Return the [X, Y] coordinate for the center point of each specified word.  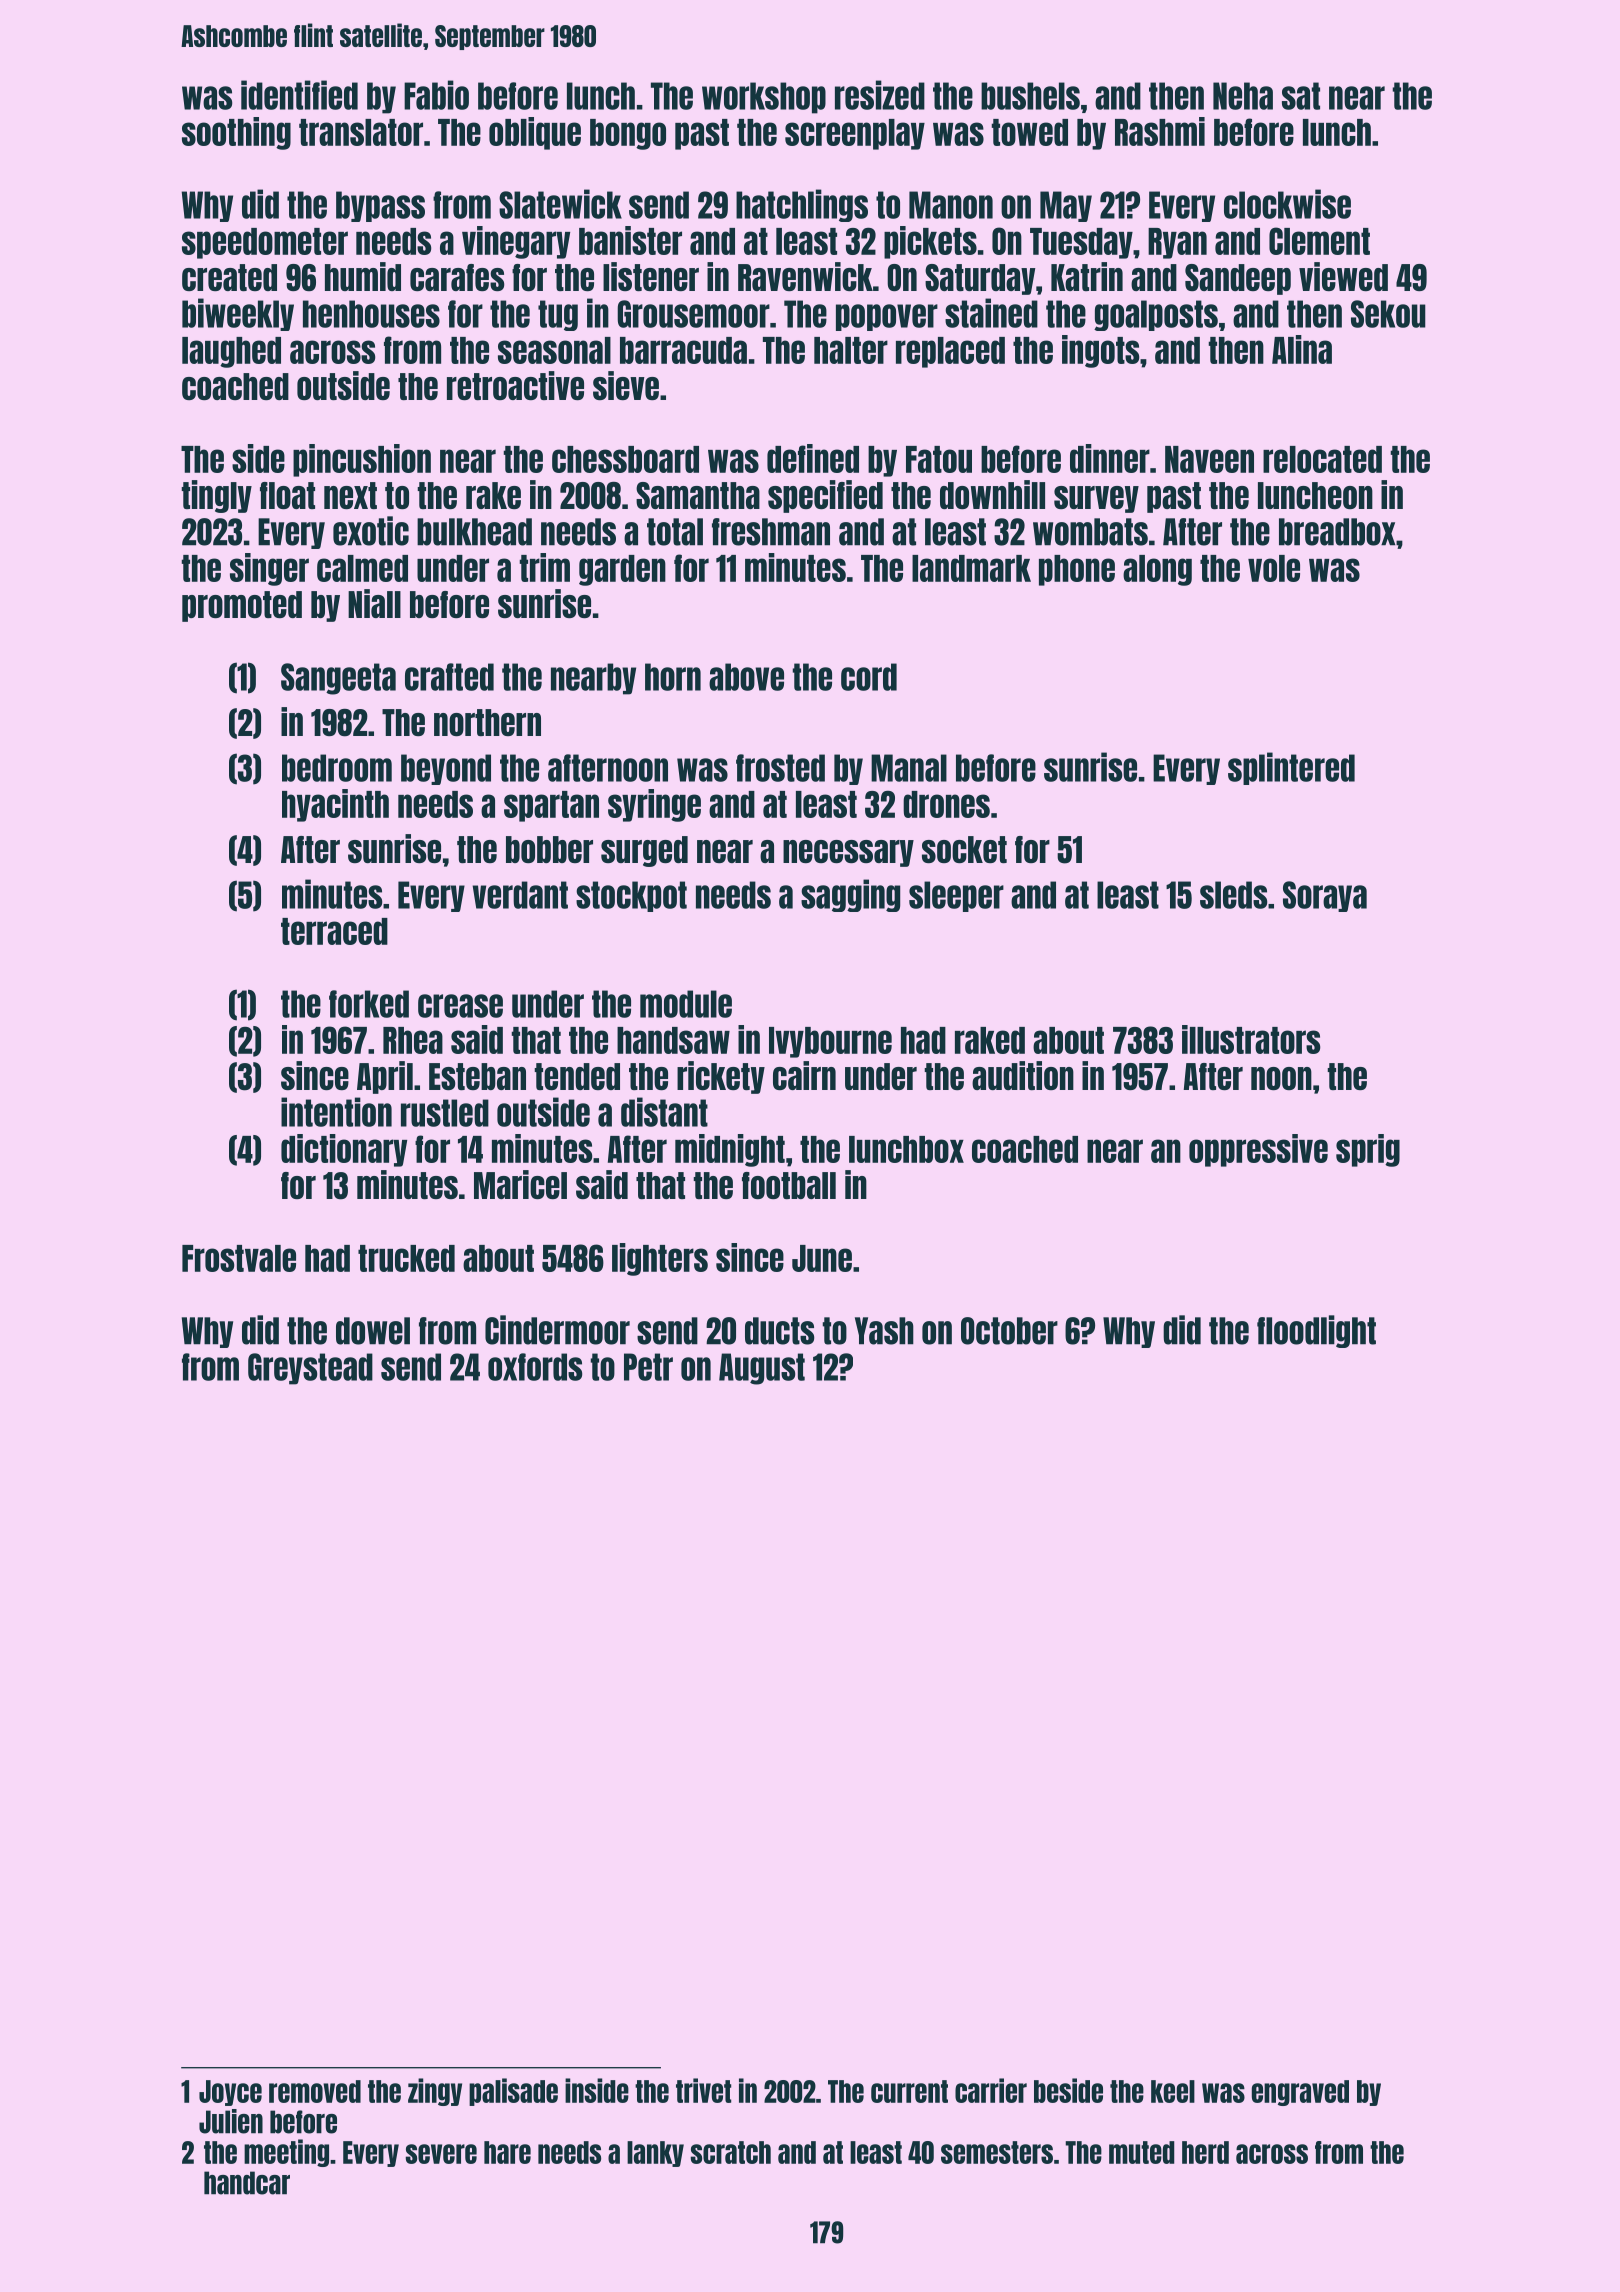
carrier [991, 2090]
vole [1274, 568]
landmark [971, 568]
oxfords [535, 1367]
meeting [286, 2153]
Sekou [1388, 314]
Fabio [436, 95]
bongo [628, 134]
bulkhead [474, 532]
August [762, 1369]
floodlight [1316, 1331]
